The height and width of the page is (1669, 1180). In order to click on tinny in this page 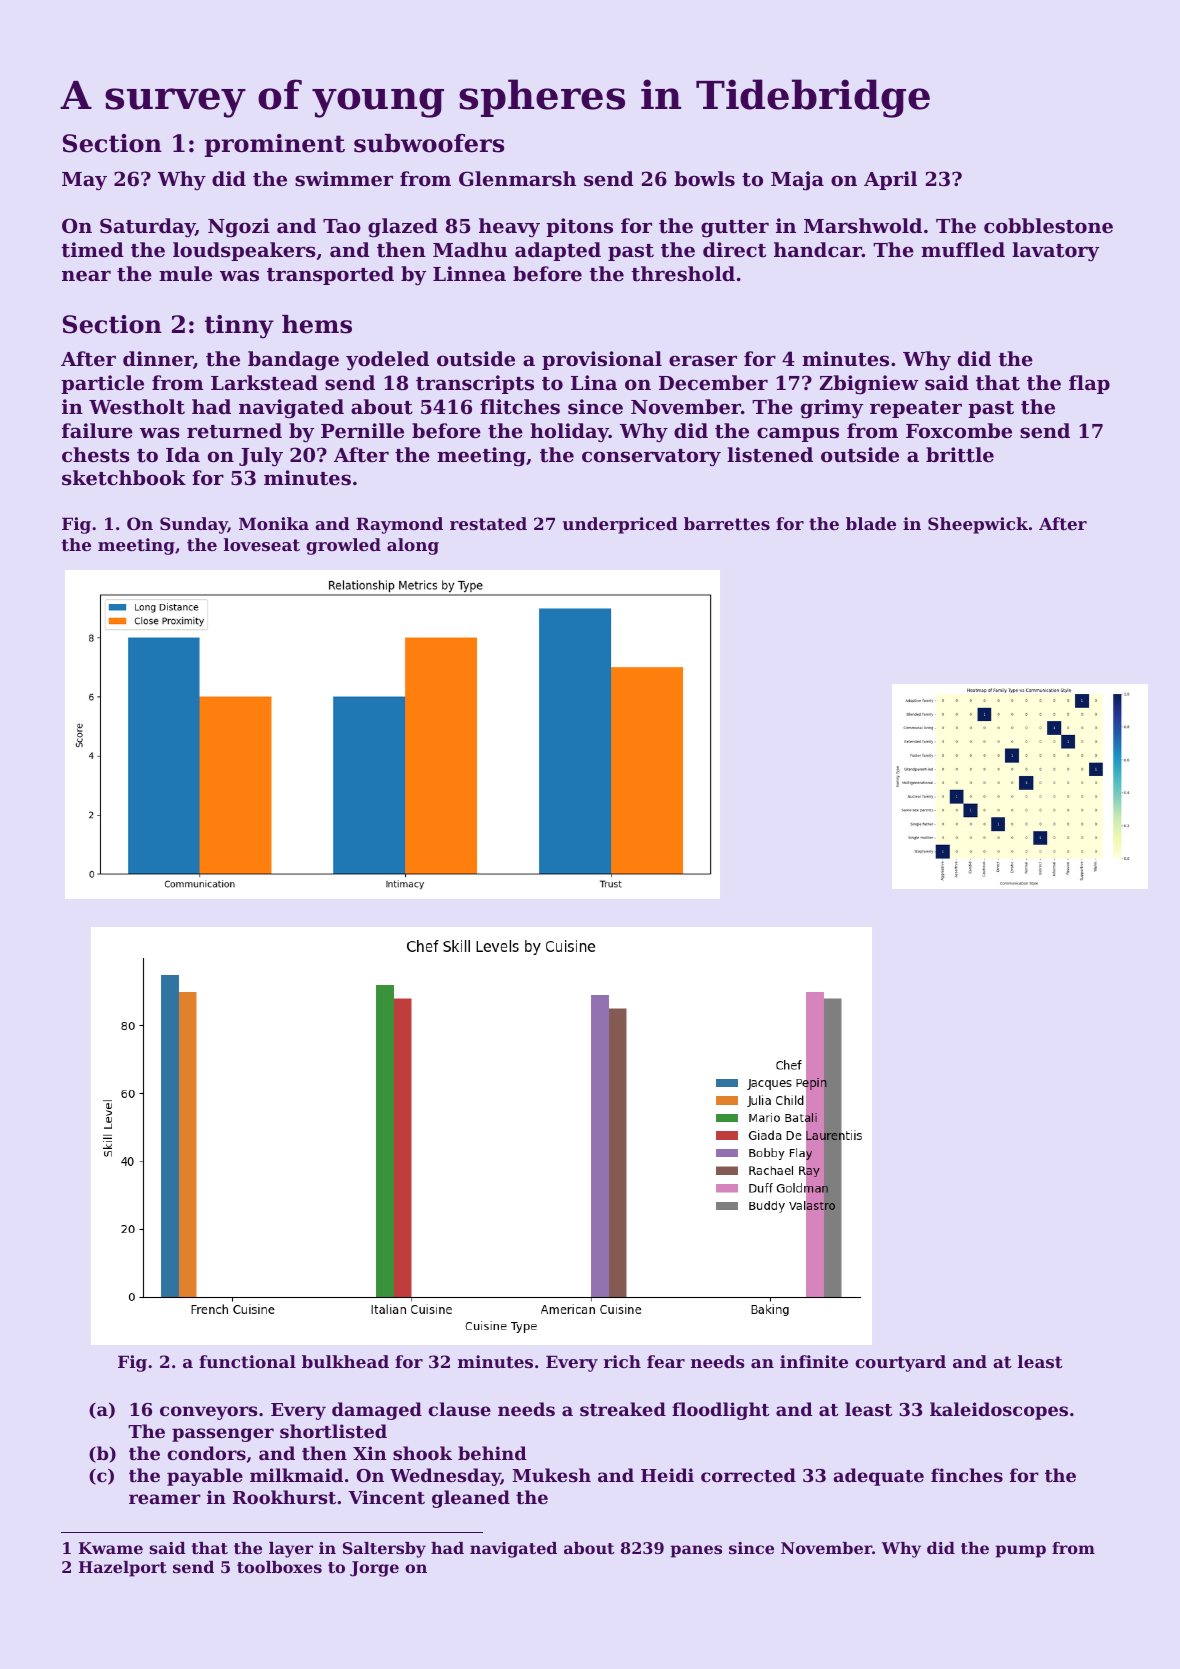, I will do `click(239, 327)`.
